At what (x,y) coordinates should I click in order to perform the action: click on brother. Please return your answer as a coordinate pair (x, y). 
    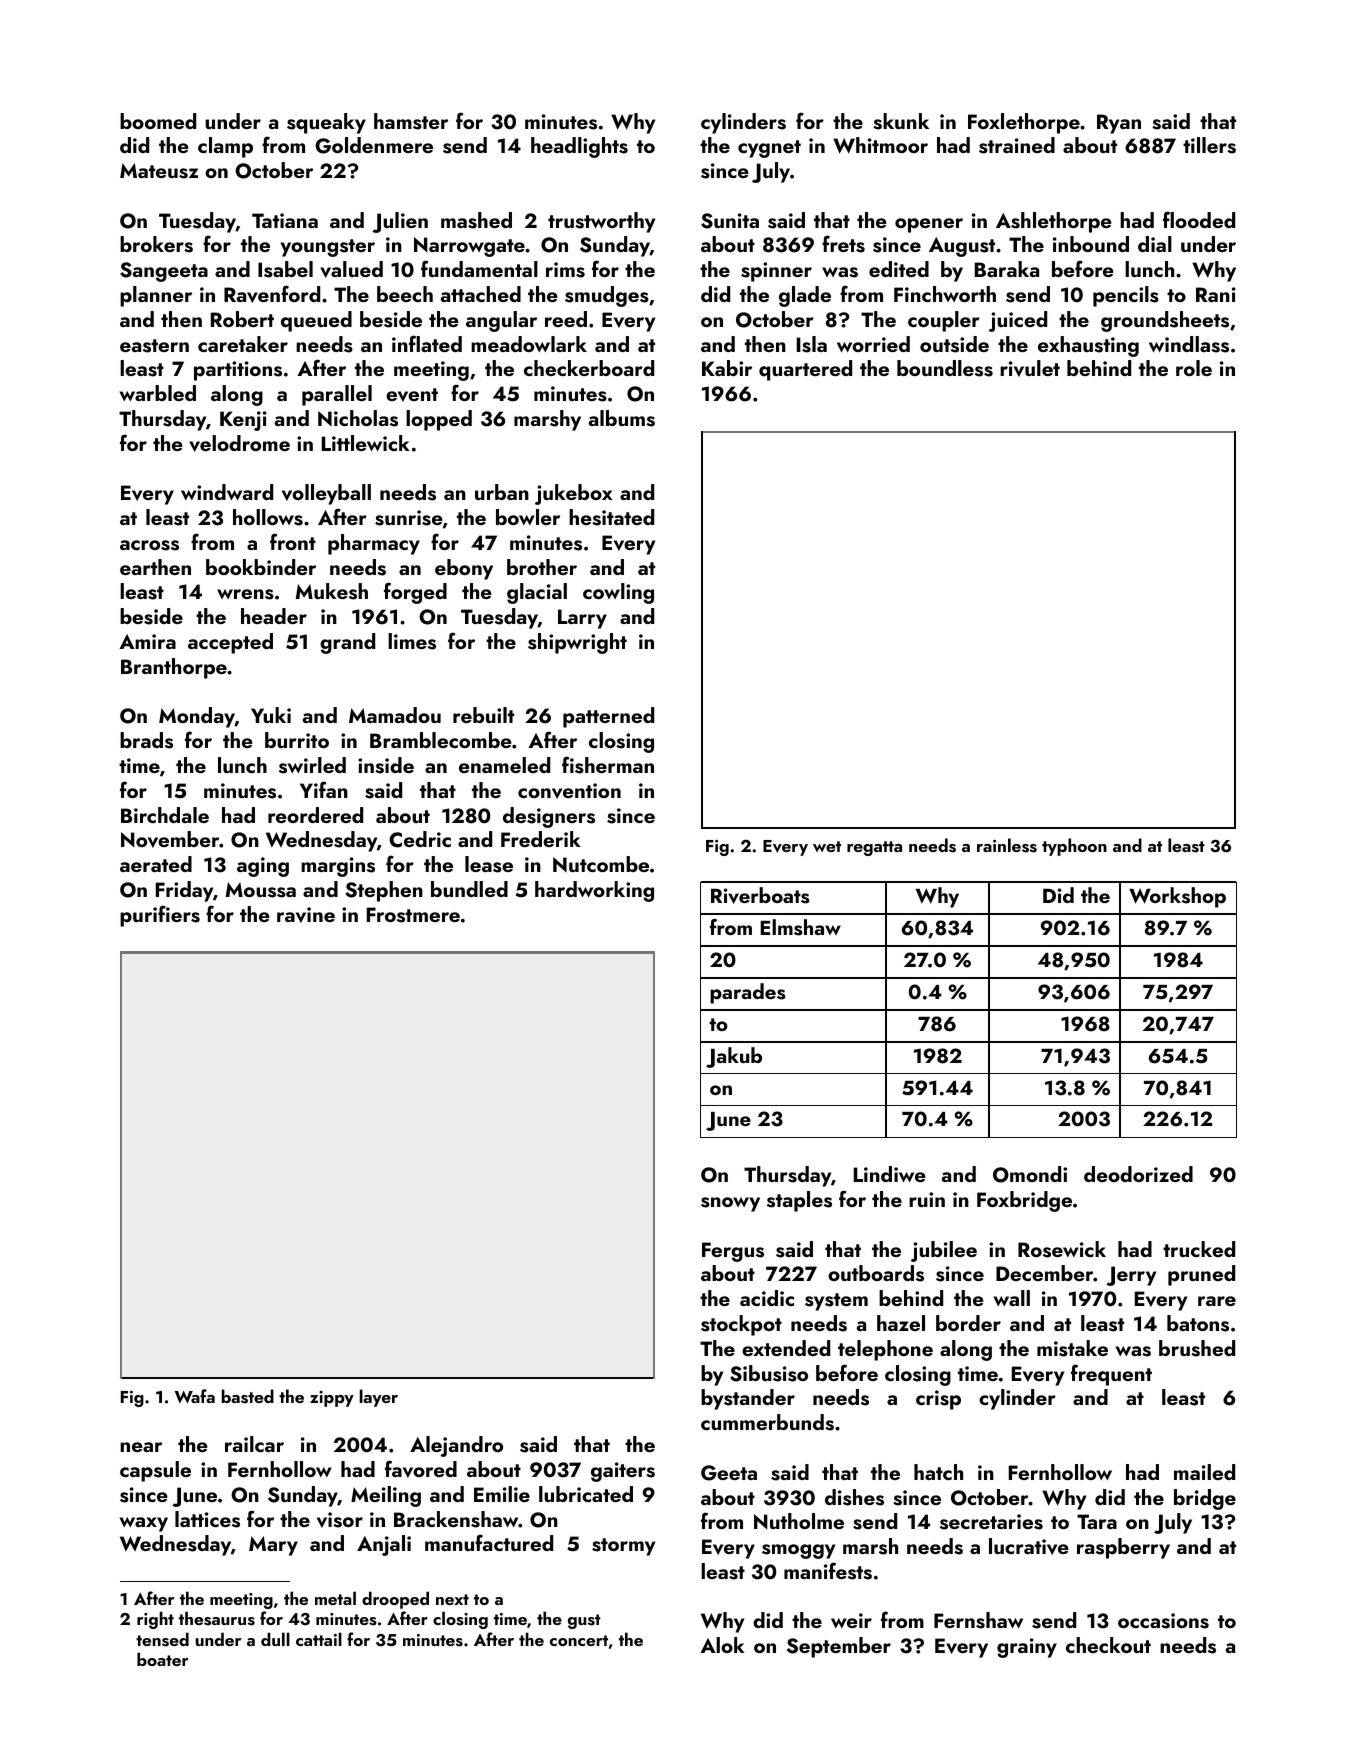
    Looking at the image, I should click on (542, 567).
